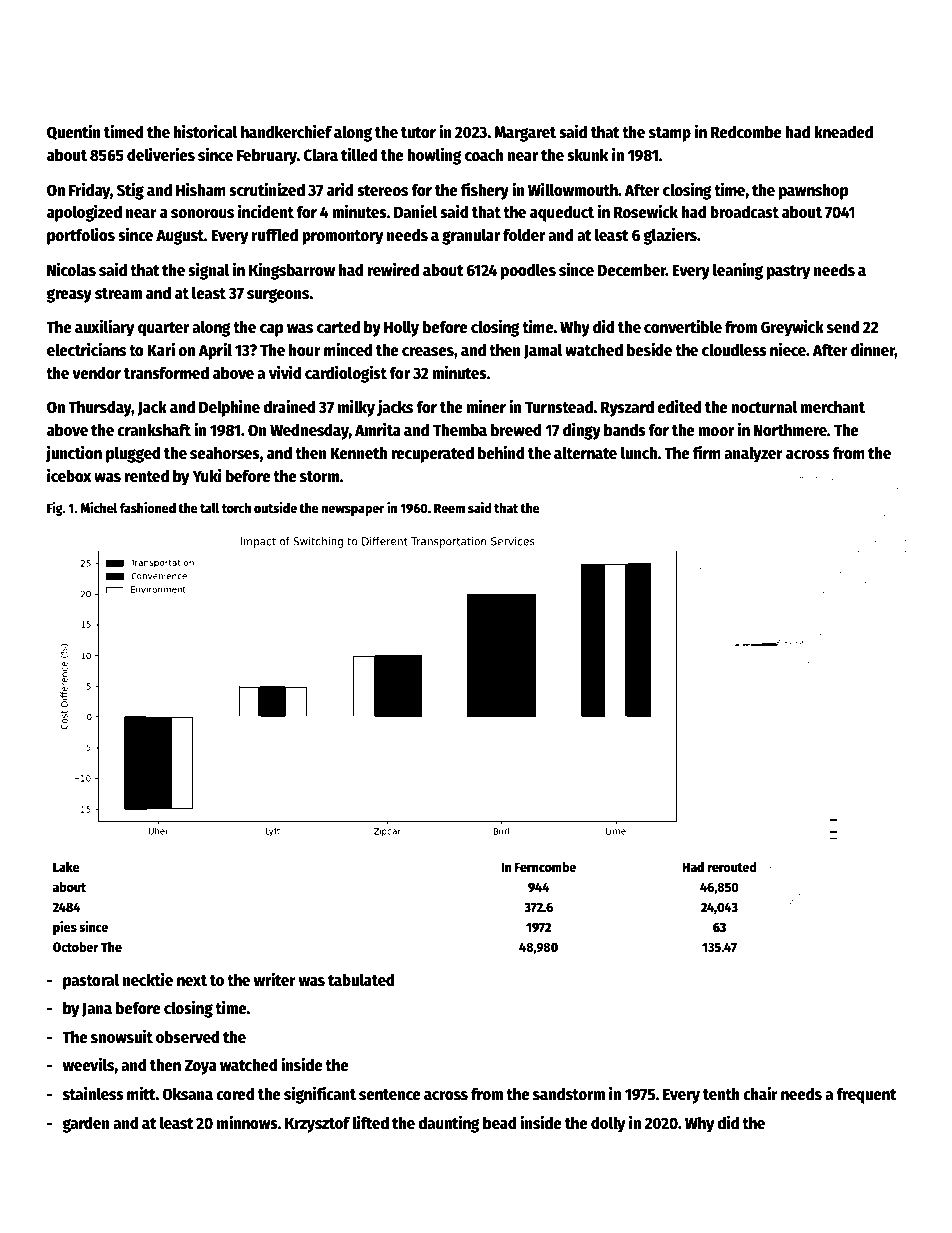 This page has height=1233, width=952. What do you see at coordinates (353, 510) in the page?
I see `newspaper` at bounding box center [353, 510].
